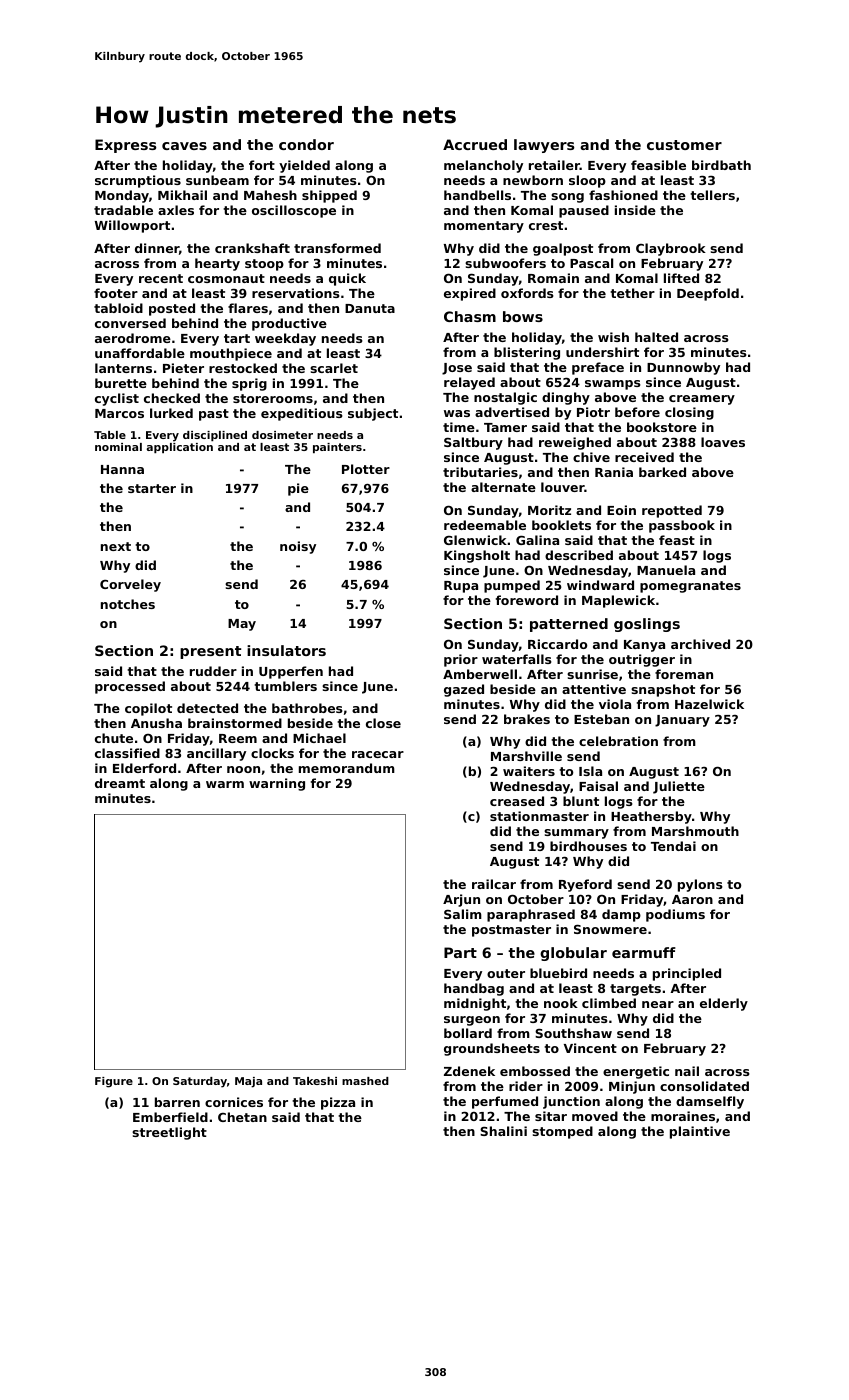 The width and height of the screenshot is (849, 1400). I want to click on stoop, so click(264, 265).
